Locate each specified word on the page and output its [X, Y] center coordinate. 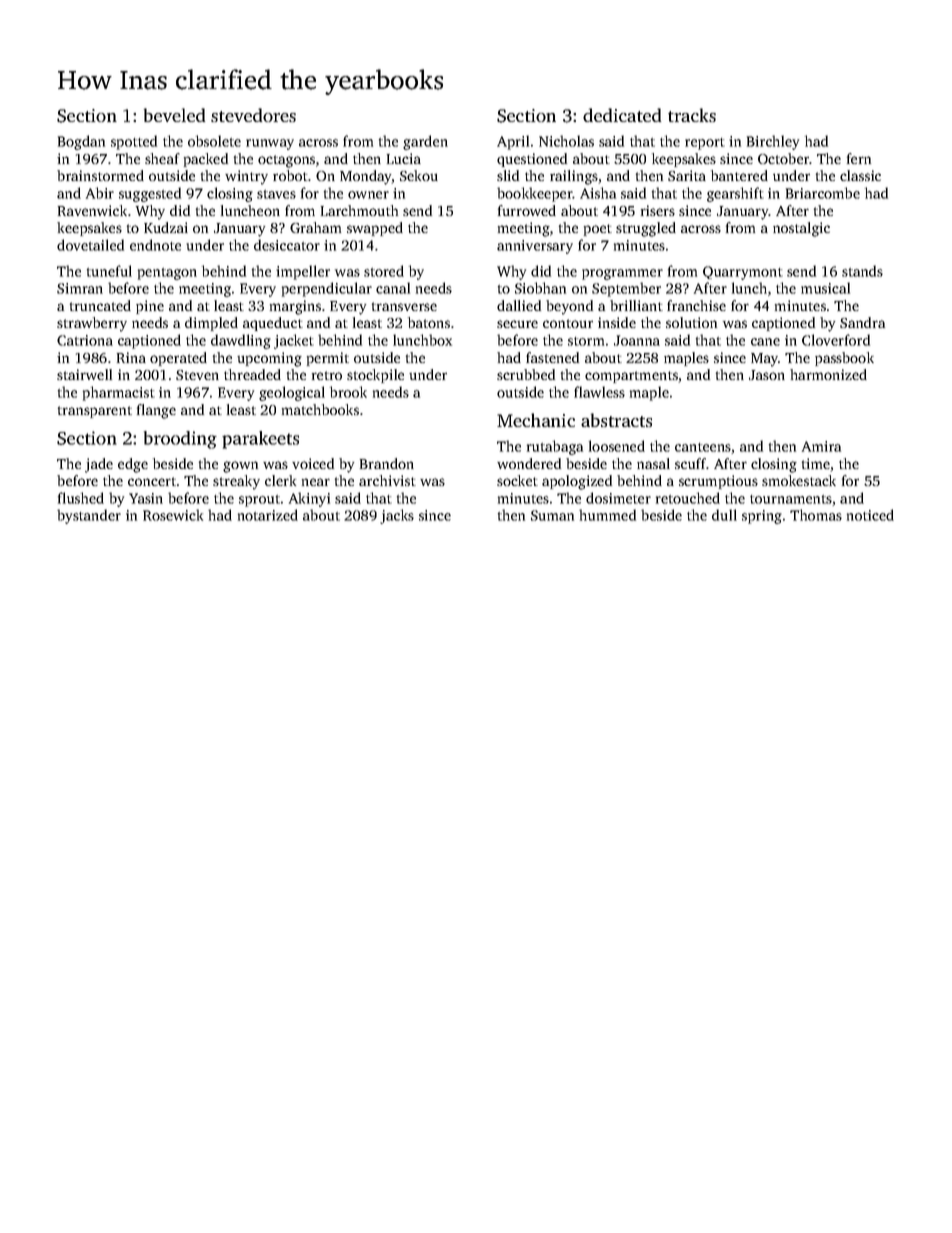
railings [574, 177]
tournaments [791, 499]
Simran [80, 288]
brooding [180, 440]
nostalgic [801, 229]
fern [859, 158]
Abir [100, 193]
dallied [519, 305]
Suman [552, 515]
